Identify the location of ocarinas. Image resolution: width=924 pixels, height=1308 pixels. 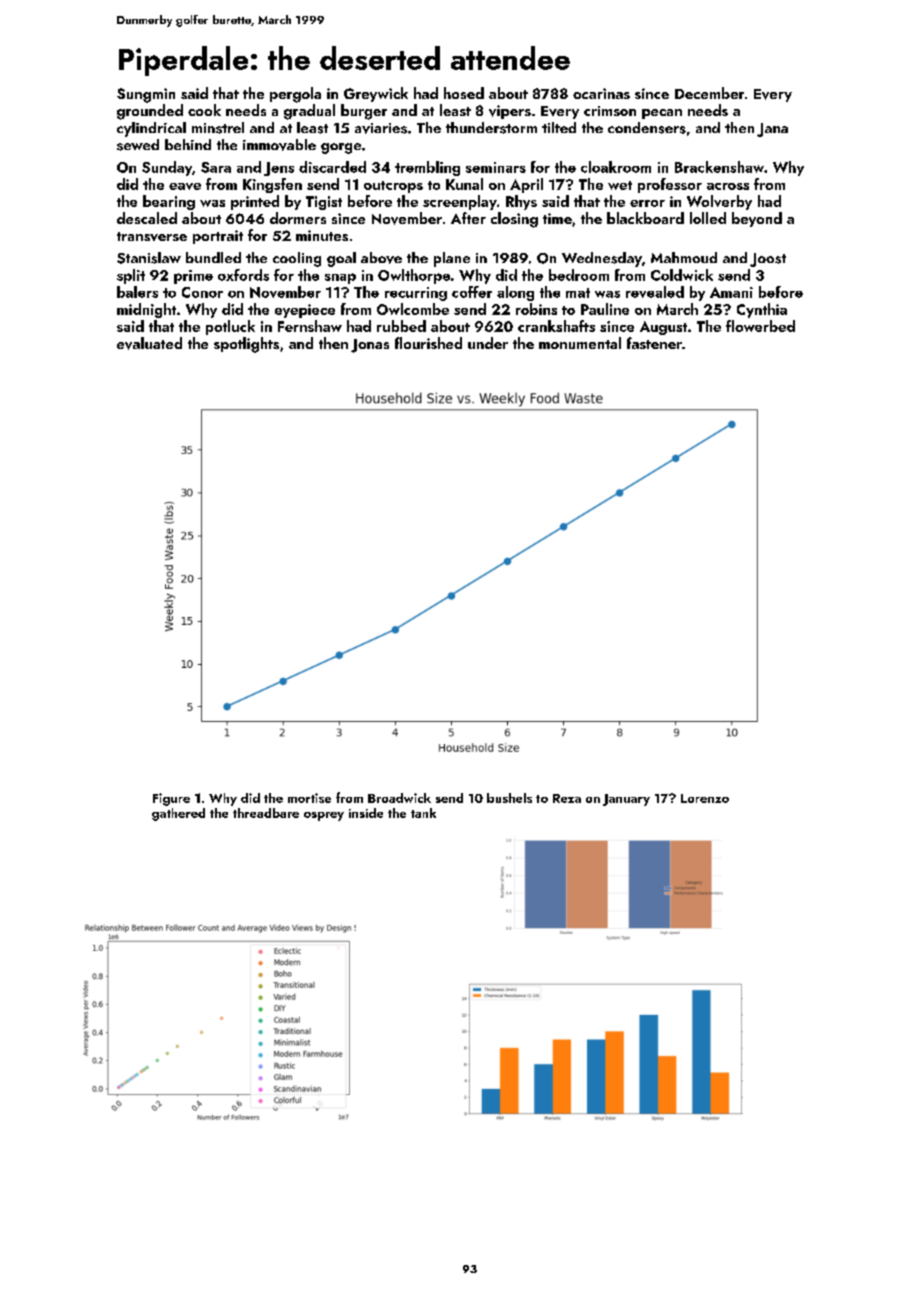
(601, 93).
